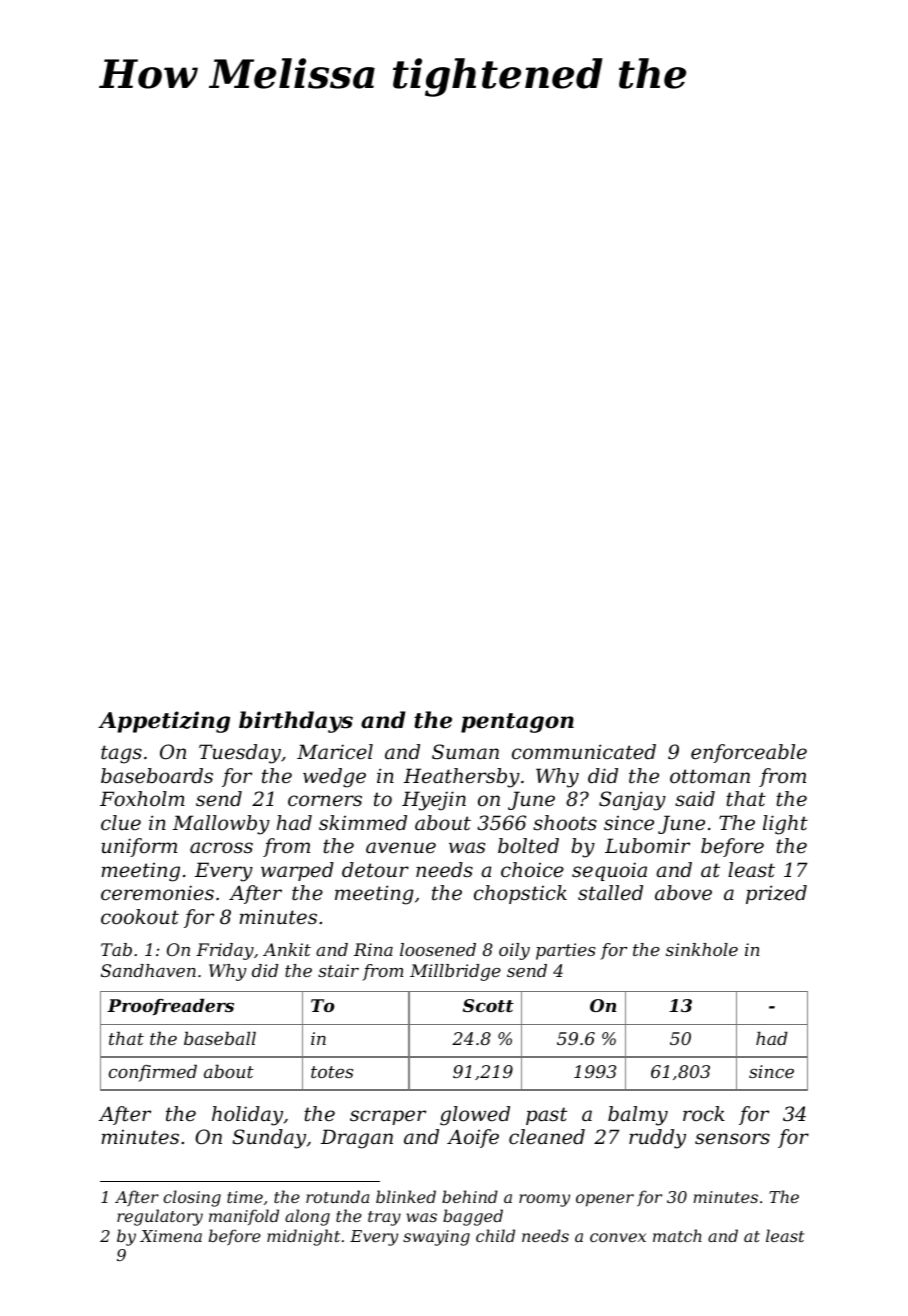  What do you see at coordinates (170, 1006) in the screenshot?
I see `Proofreaders` at bounding box center [170, 1006].
